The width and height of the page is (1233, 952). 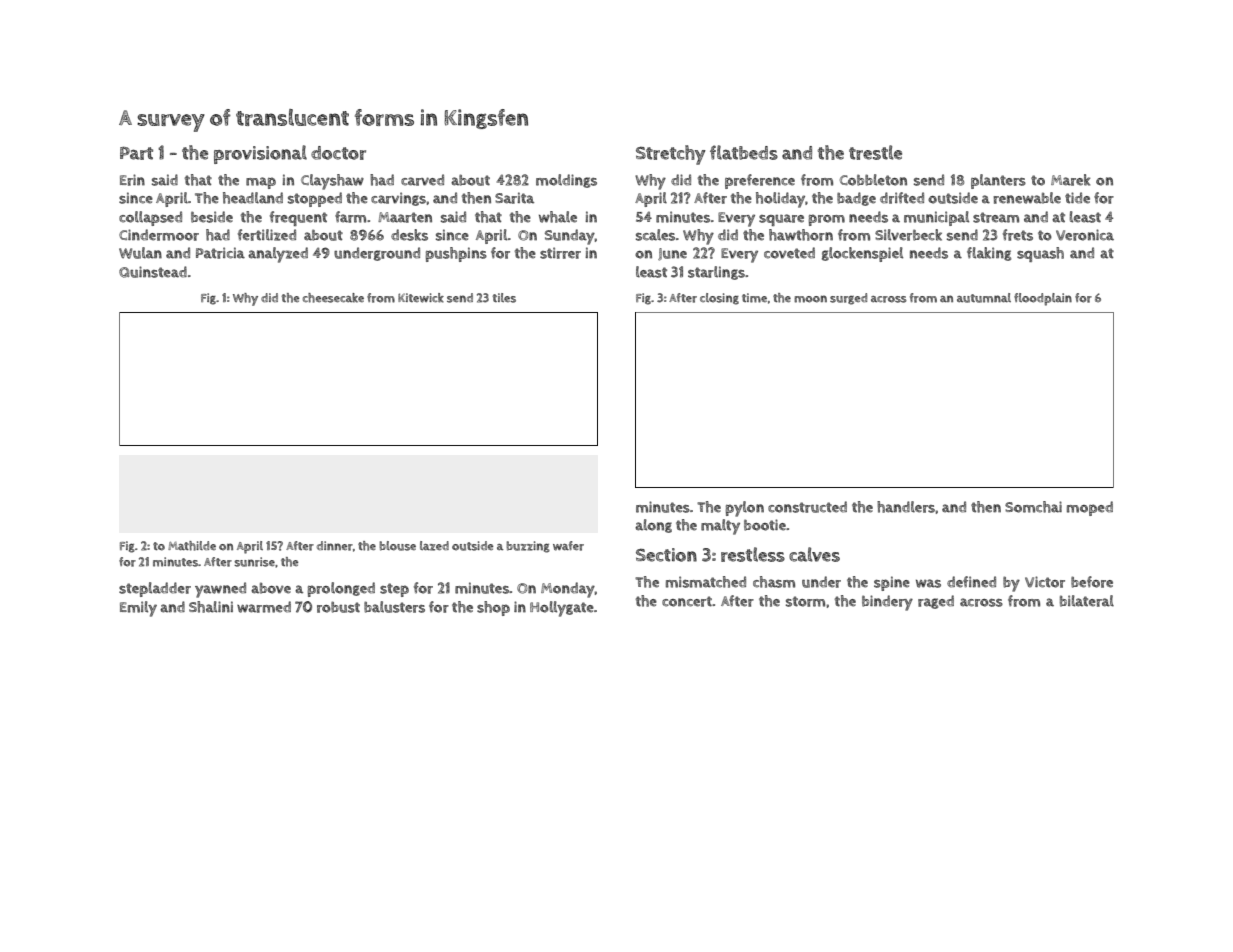 What do you see at coordinates (653, 526) in the page?
I see `along` at bounding box center [653, 526].
